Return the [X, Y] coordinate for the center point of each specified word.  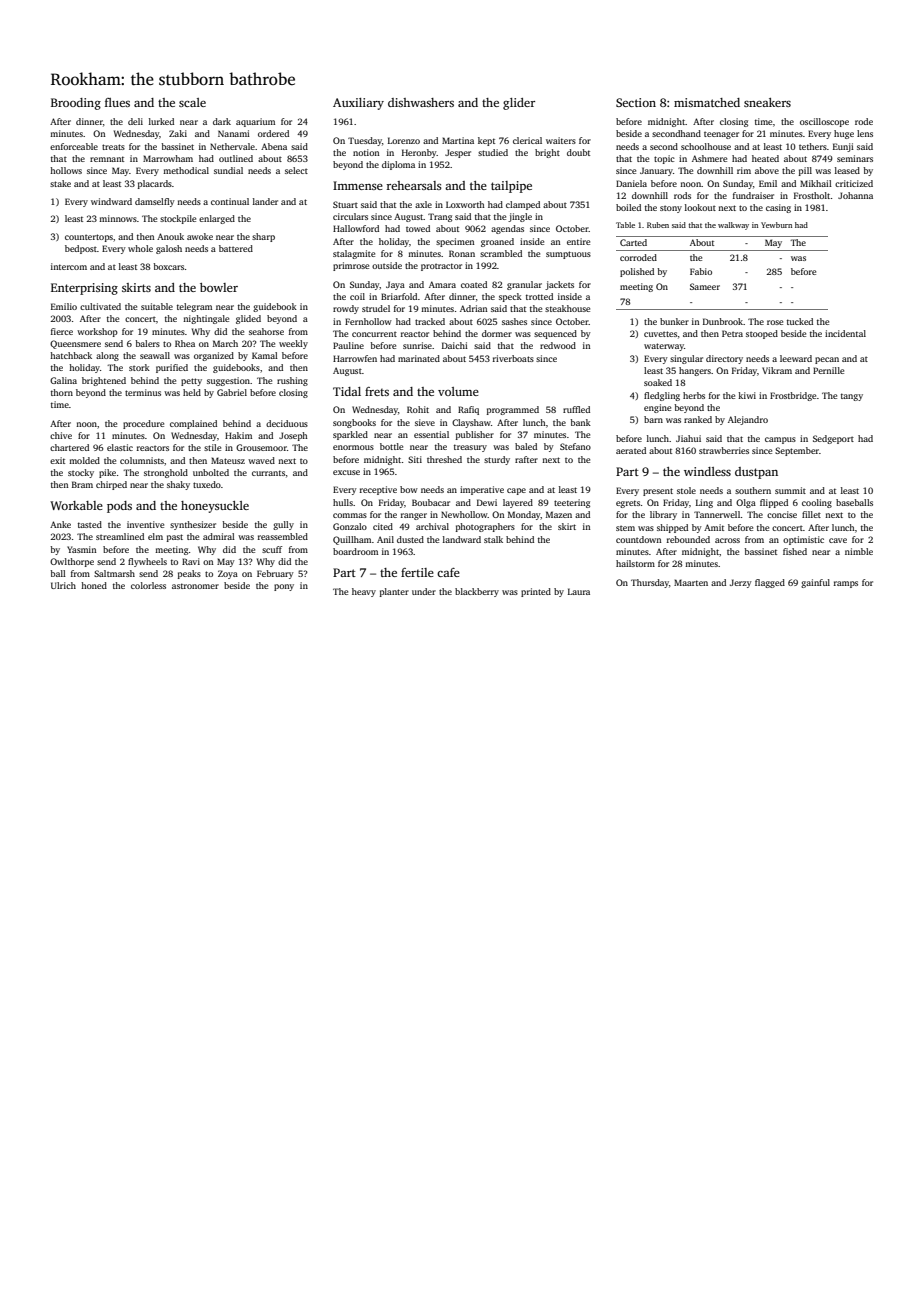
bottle [391, 446]
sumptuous [568, 255]
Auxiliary [358, 104]
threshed [444, 459]
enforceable [74, 146]
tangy [852, 397]
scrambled [501, 253]
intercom [69, 266]
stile [212, 447]
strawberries [724, 450]
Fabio [701, 271]
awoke [200, 236]
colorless [148, 585]
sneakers [767, 102]
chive [61, 435]
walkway [733, 226]
